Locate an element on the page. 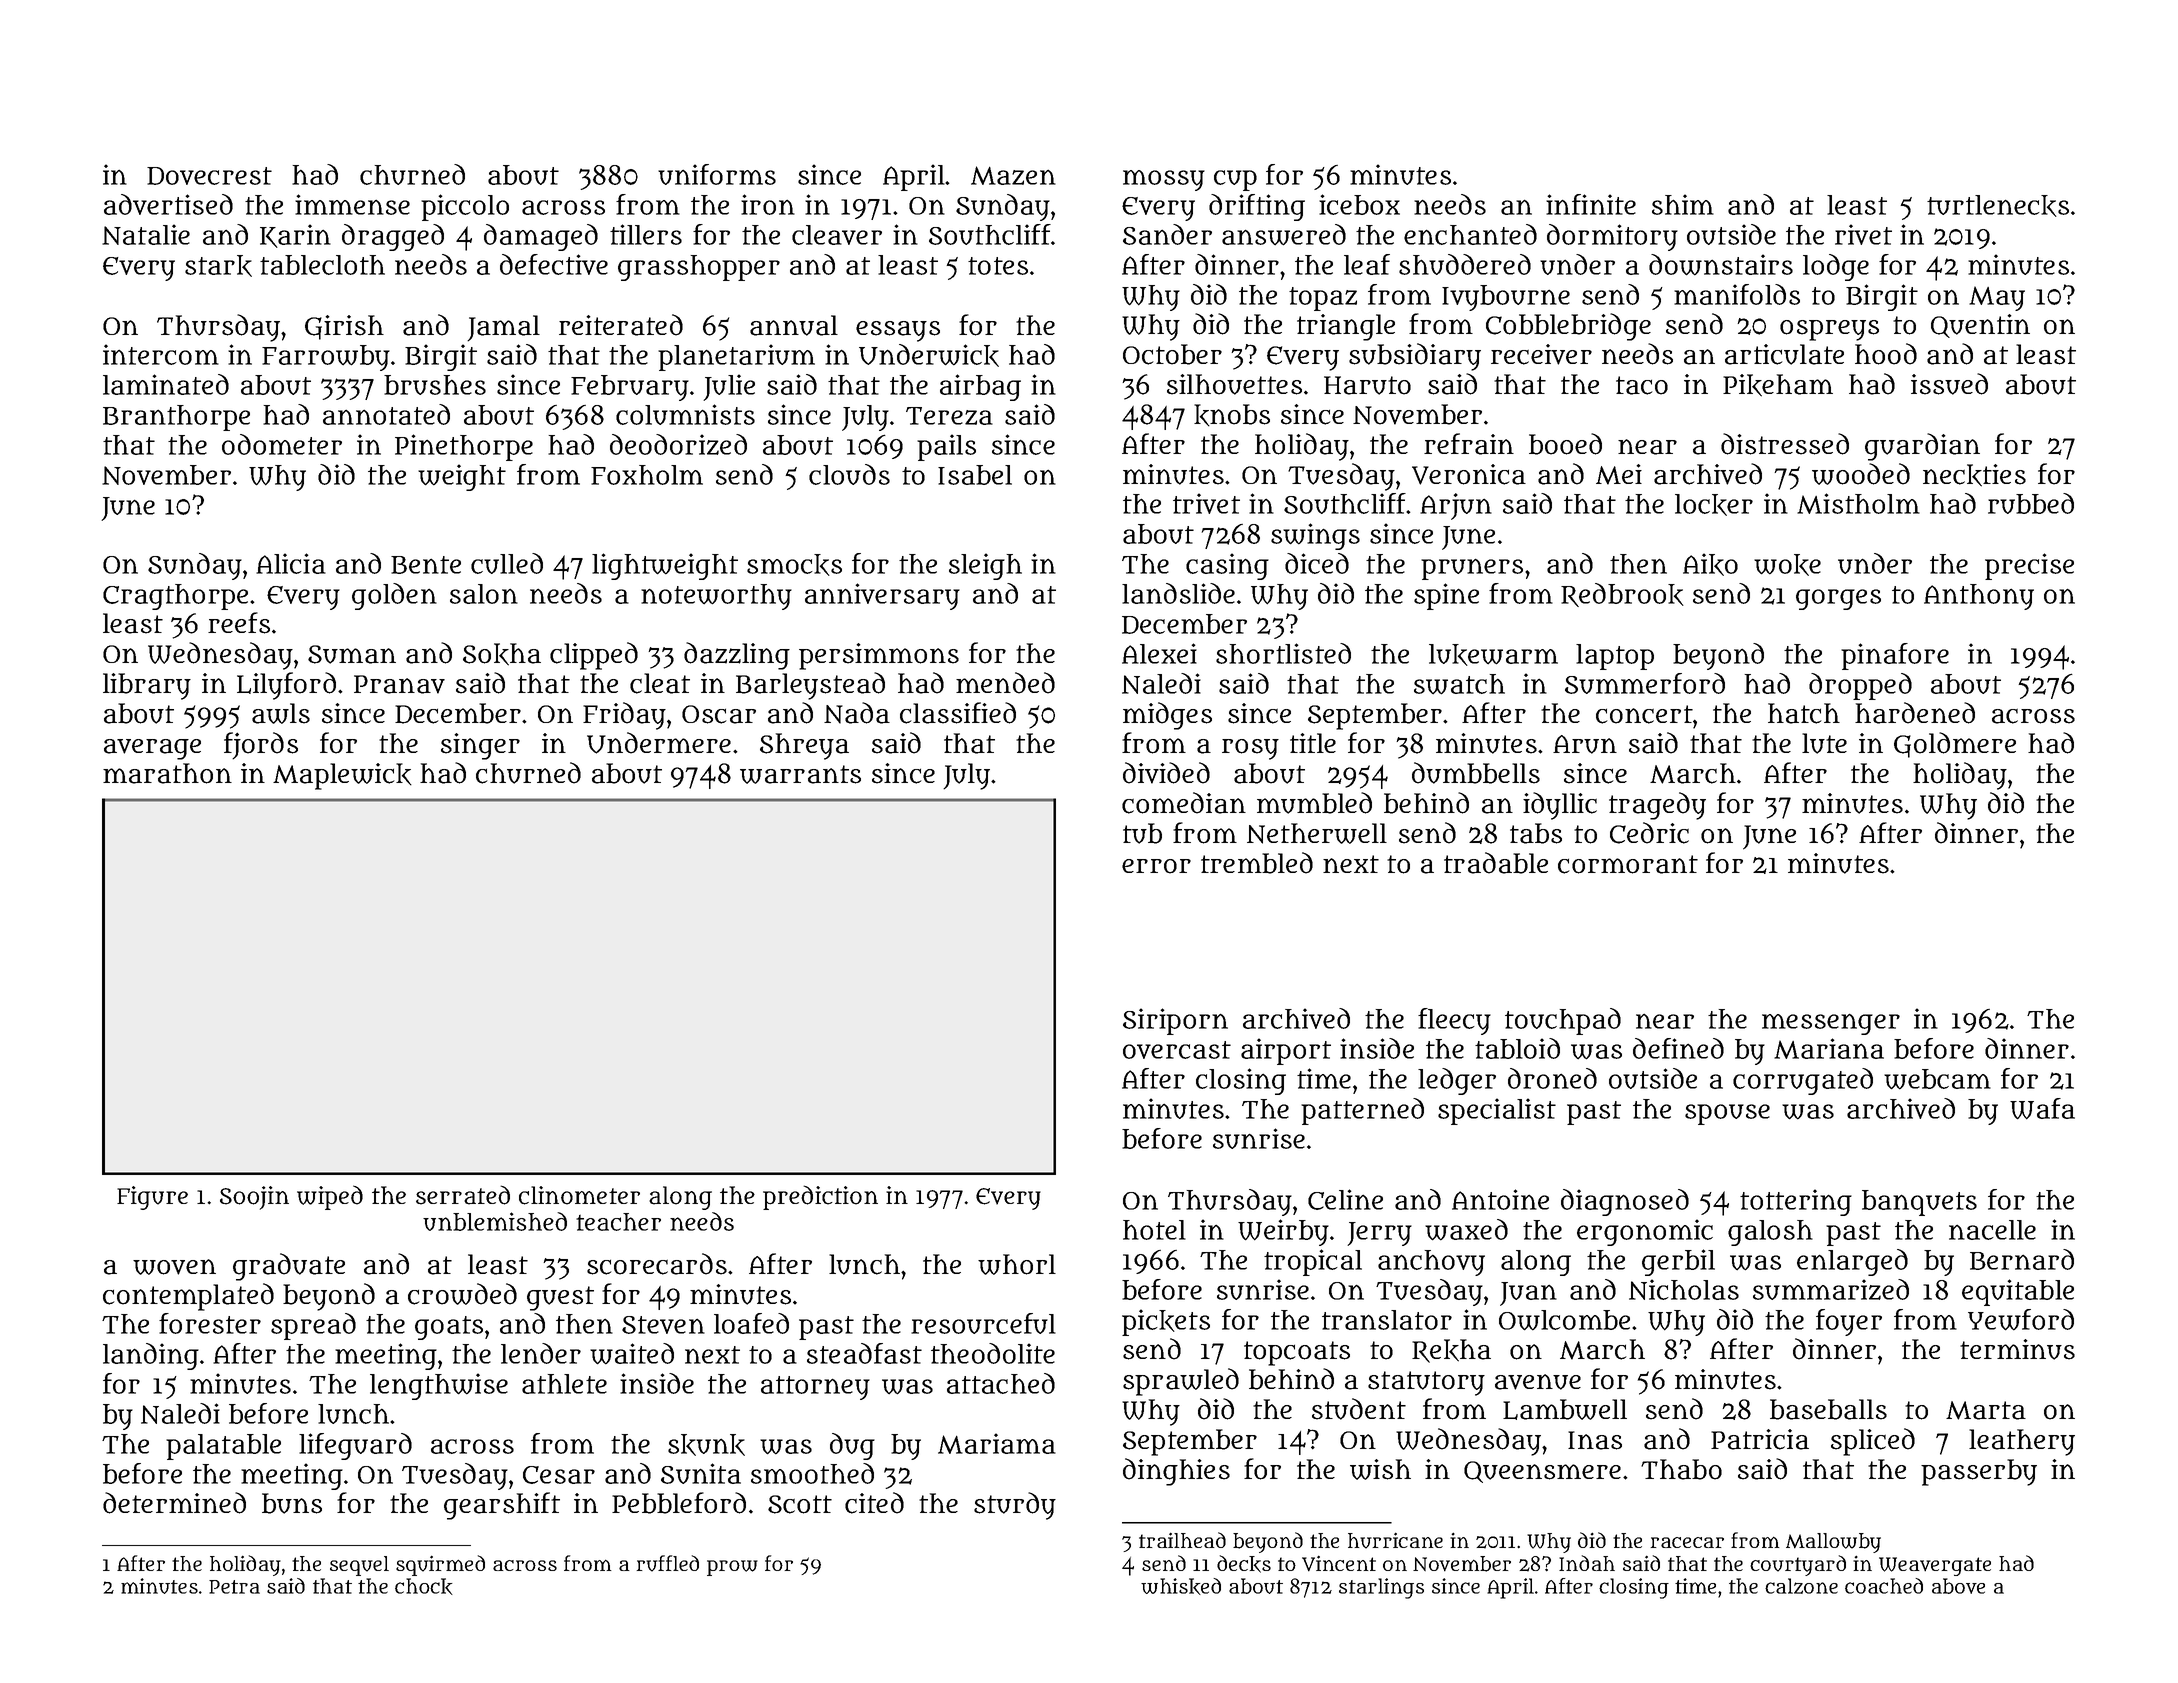 This document has height=1683, width=2178. reefs is located at coordinates (239, 623).
